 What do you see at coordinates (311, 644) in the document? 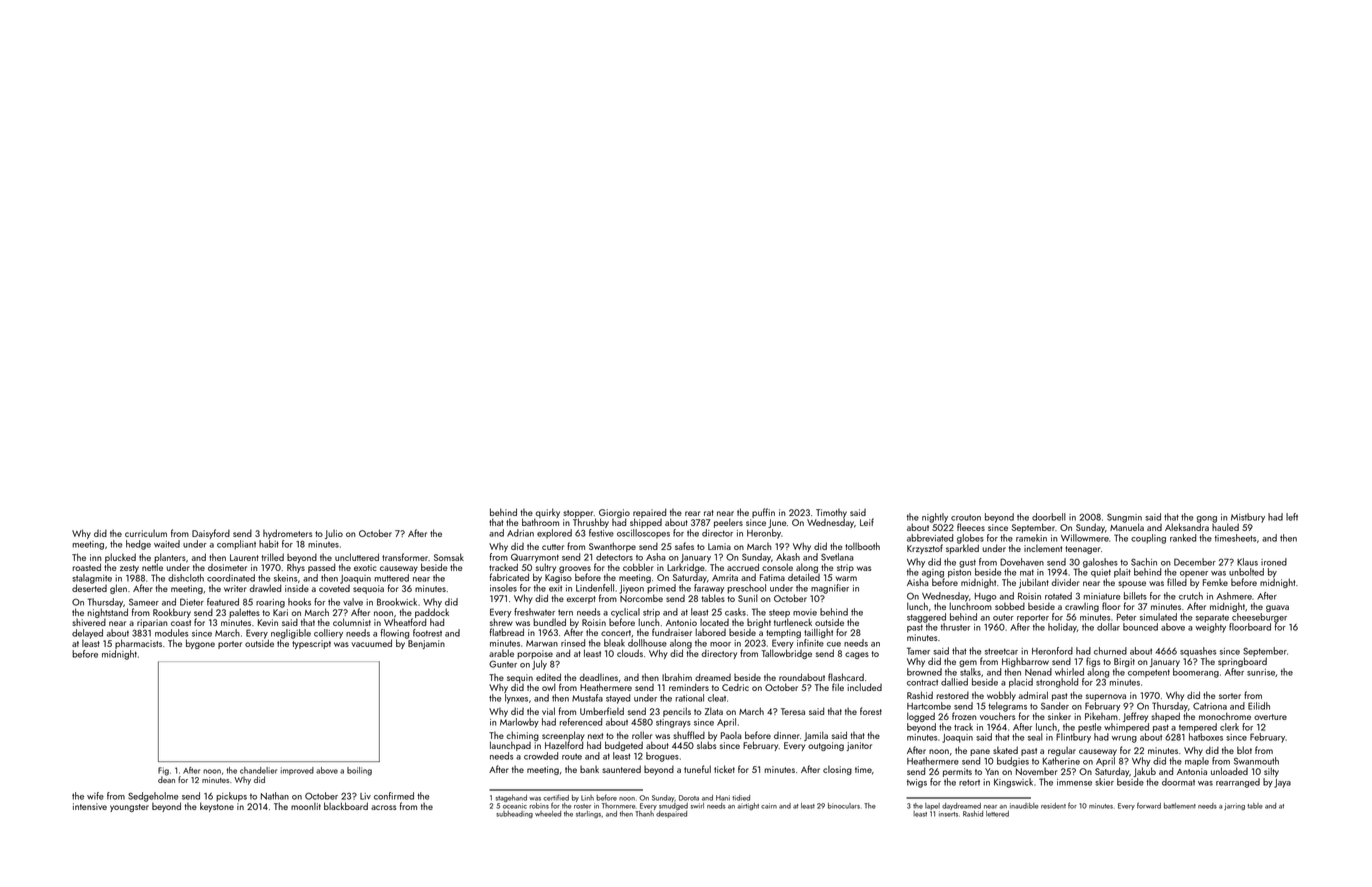
I see `typescript` at bounding box center [311, 644].
